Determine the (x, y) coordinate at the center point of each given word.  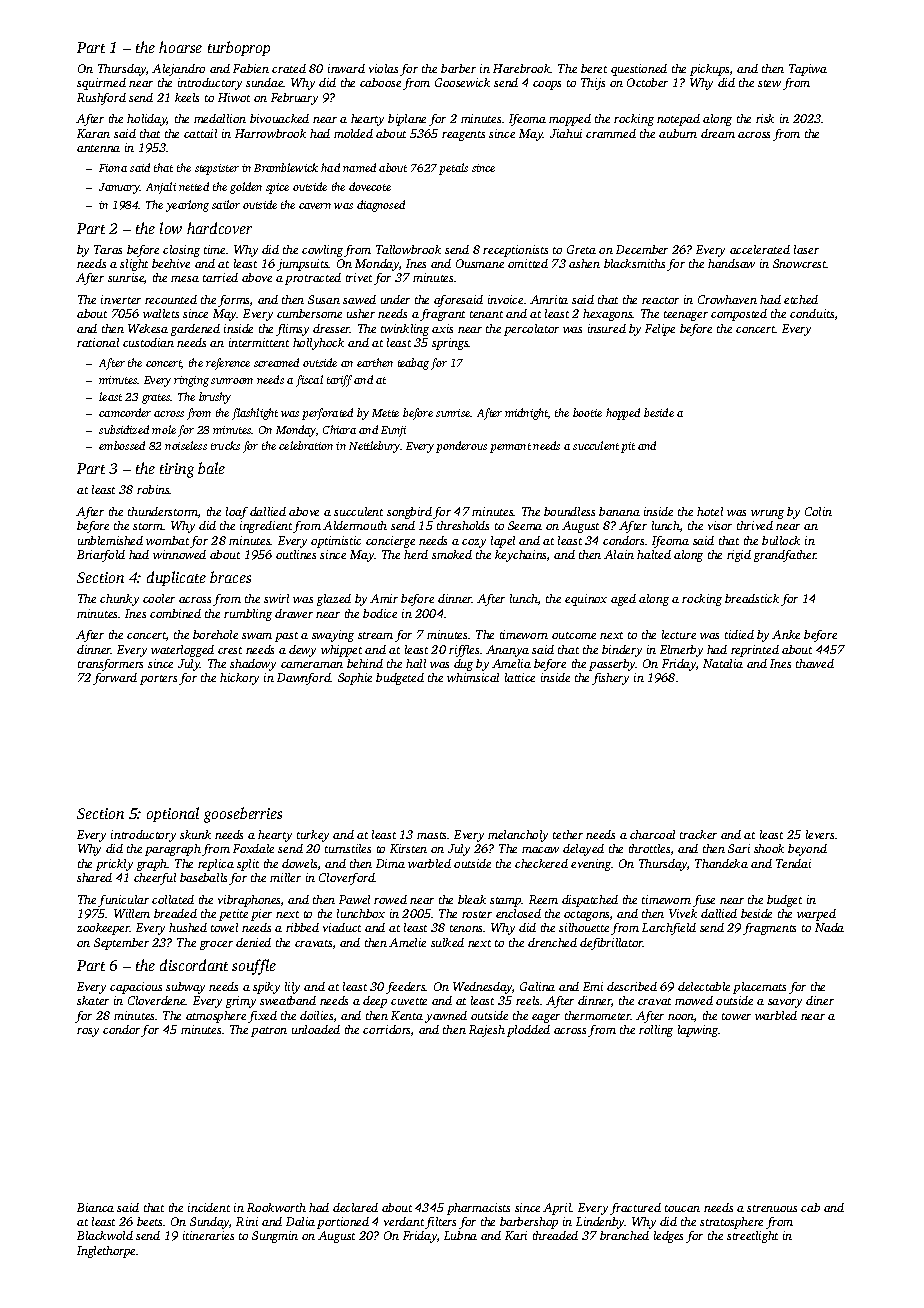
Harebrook (522, 68)
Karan (93, 133)
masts (432, 835)
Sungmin (275, 1237)
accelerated (760, 249)
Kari (516, 1235)
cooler (159, 598)
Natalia (723, 663)
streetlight (752, 1237)
